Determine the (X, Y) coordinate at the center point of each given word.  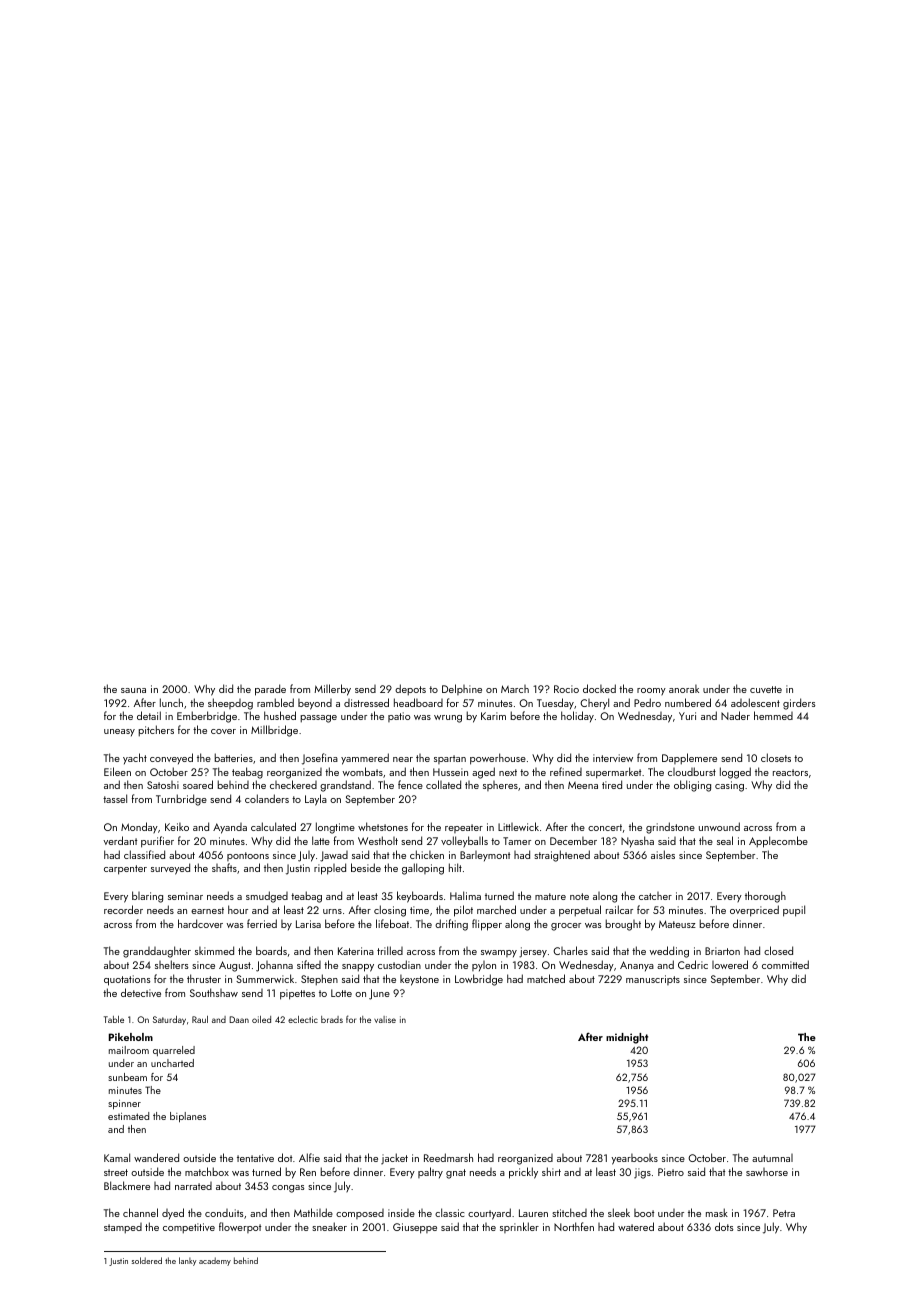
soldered (147, 1260)
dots (724, 1226)
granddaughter (157, 952)
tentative (255, 1158)
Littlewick (518, 826)
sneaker (329, 1226)
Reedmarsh (448, 1157)
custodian (399, 964)
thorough (765, 897)
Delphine (462, 689)
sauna (133, 690)
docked (599, 688)
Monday (139, 827)
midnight (627, 1038)
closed (778, 950)
